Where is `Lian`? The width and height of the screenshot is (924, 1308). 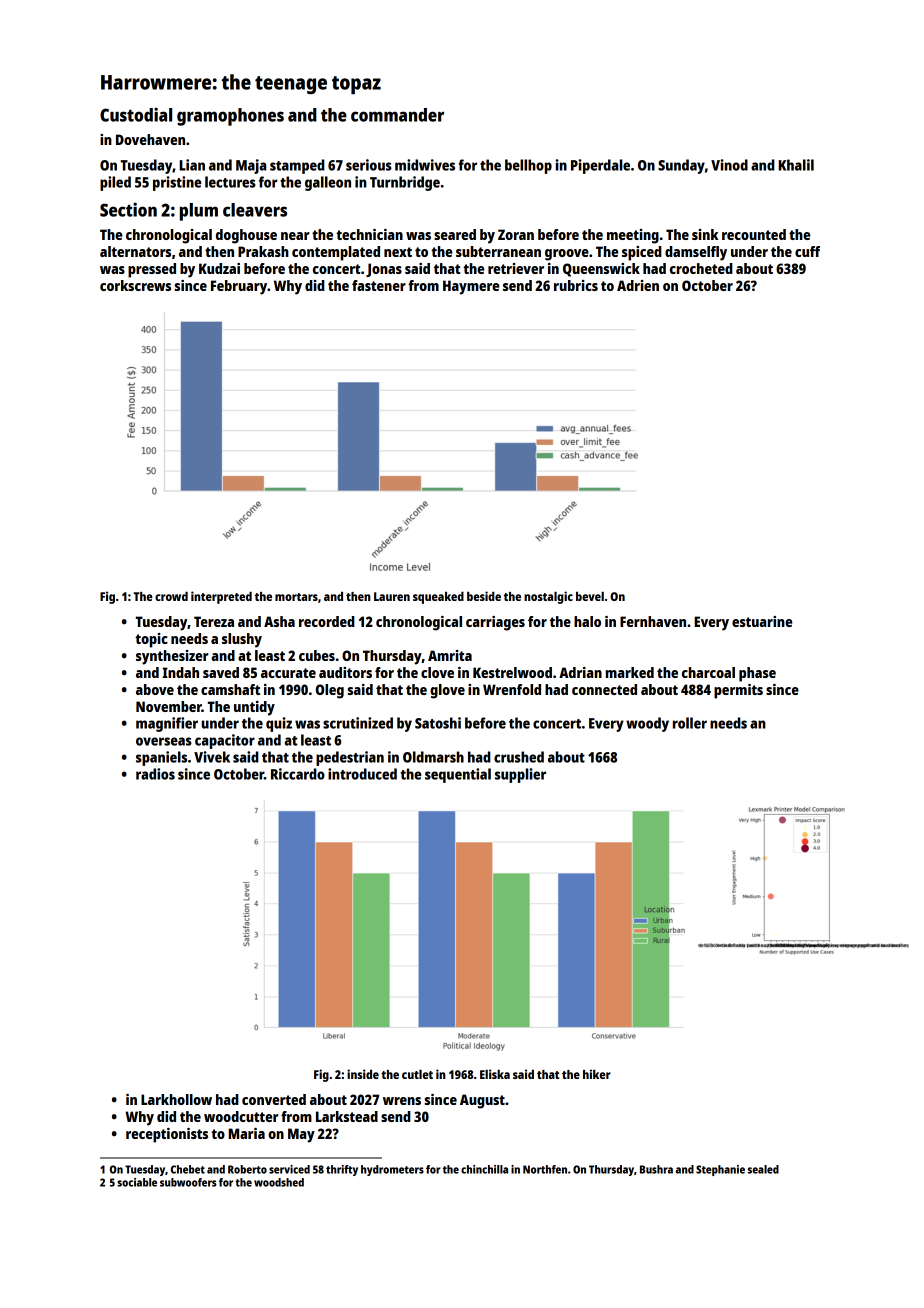
Lian is located at coordinates (192, 165).
